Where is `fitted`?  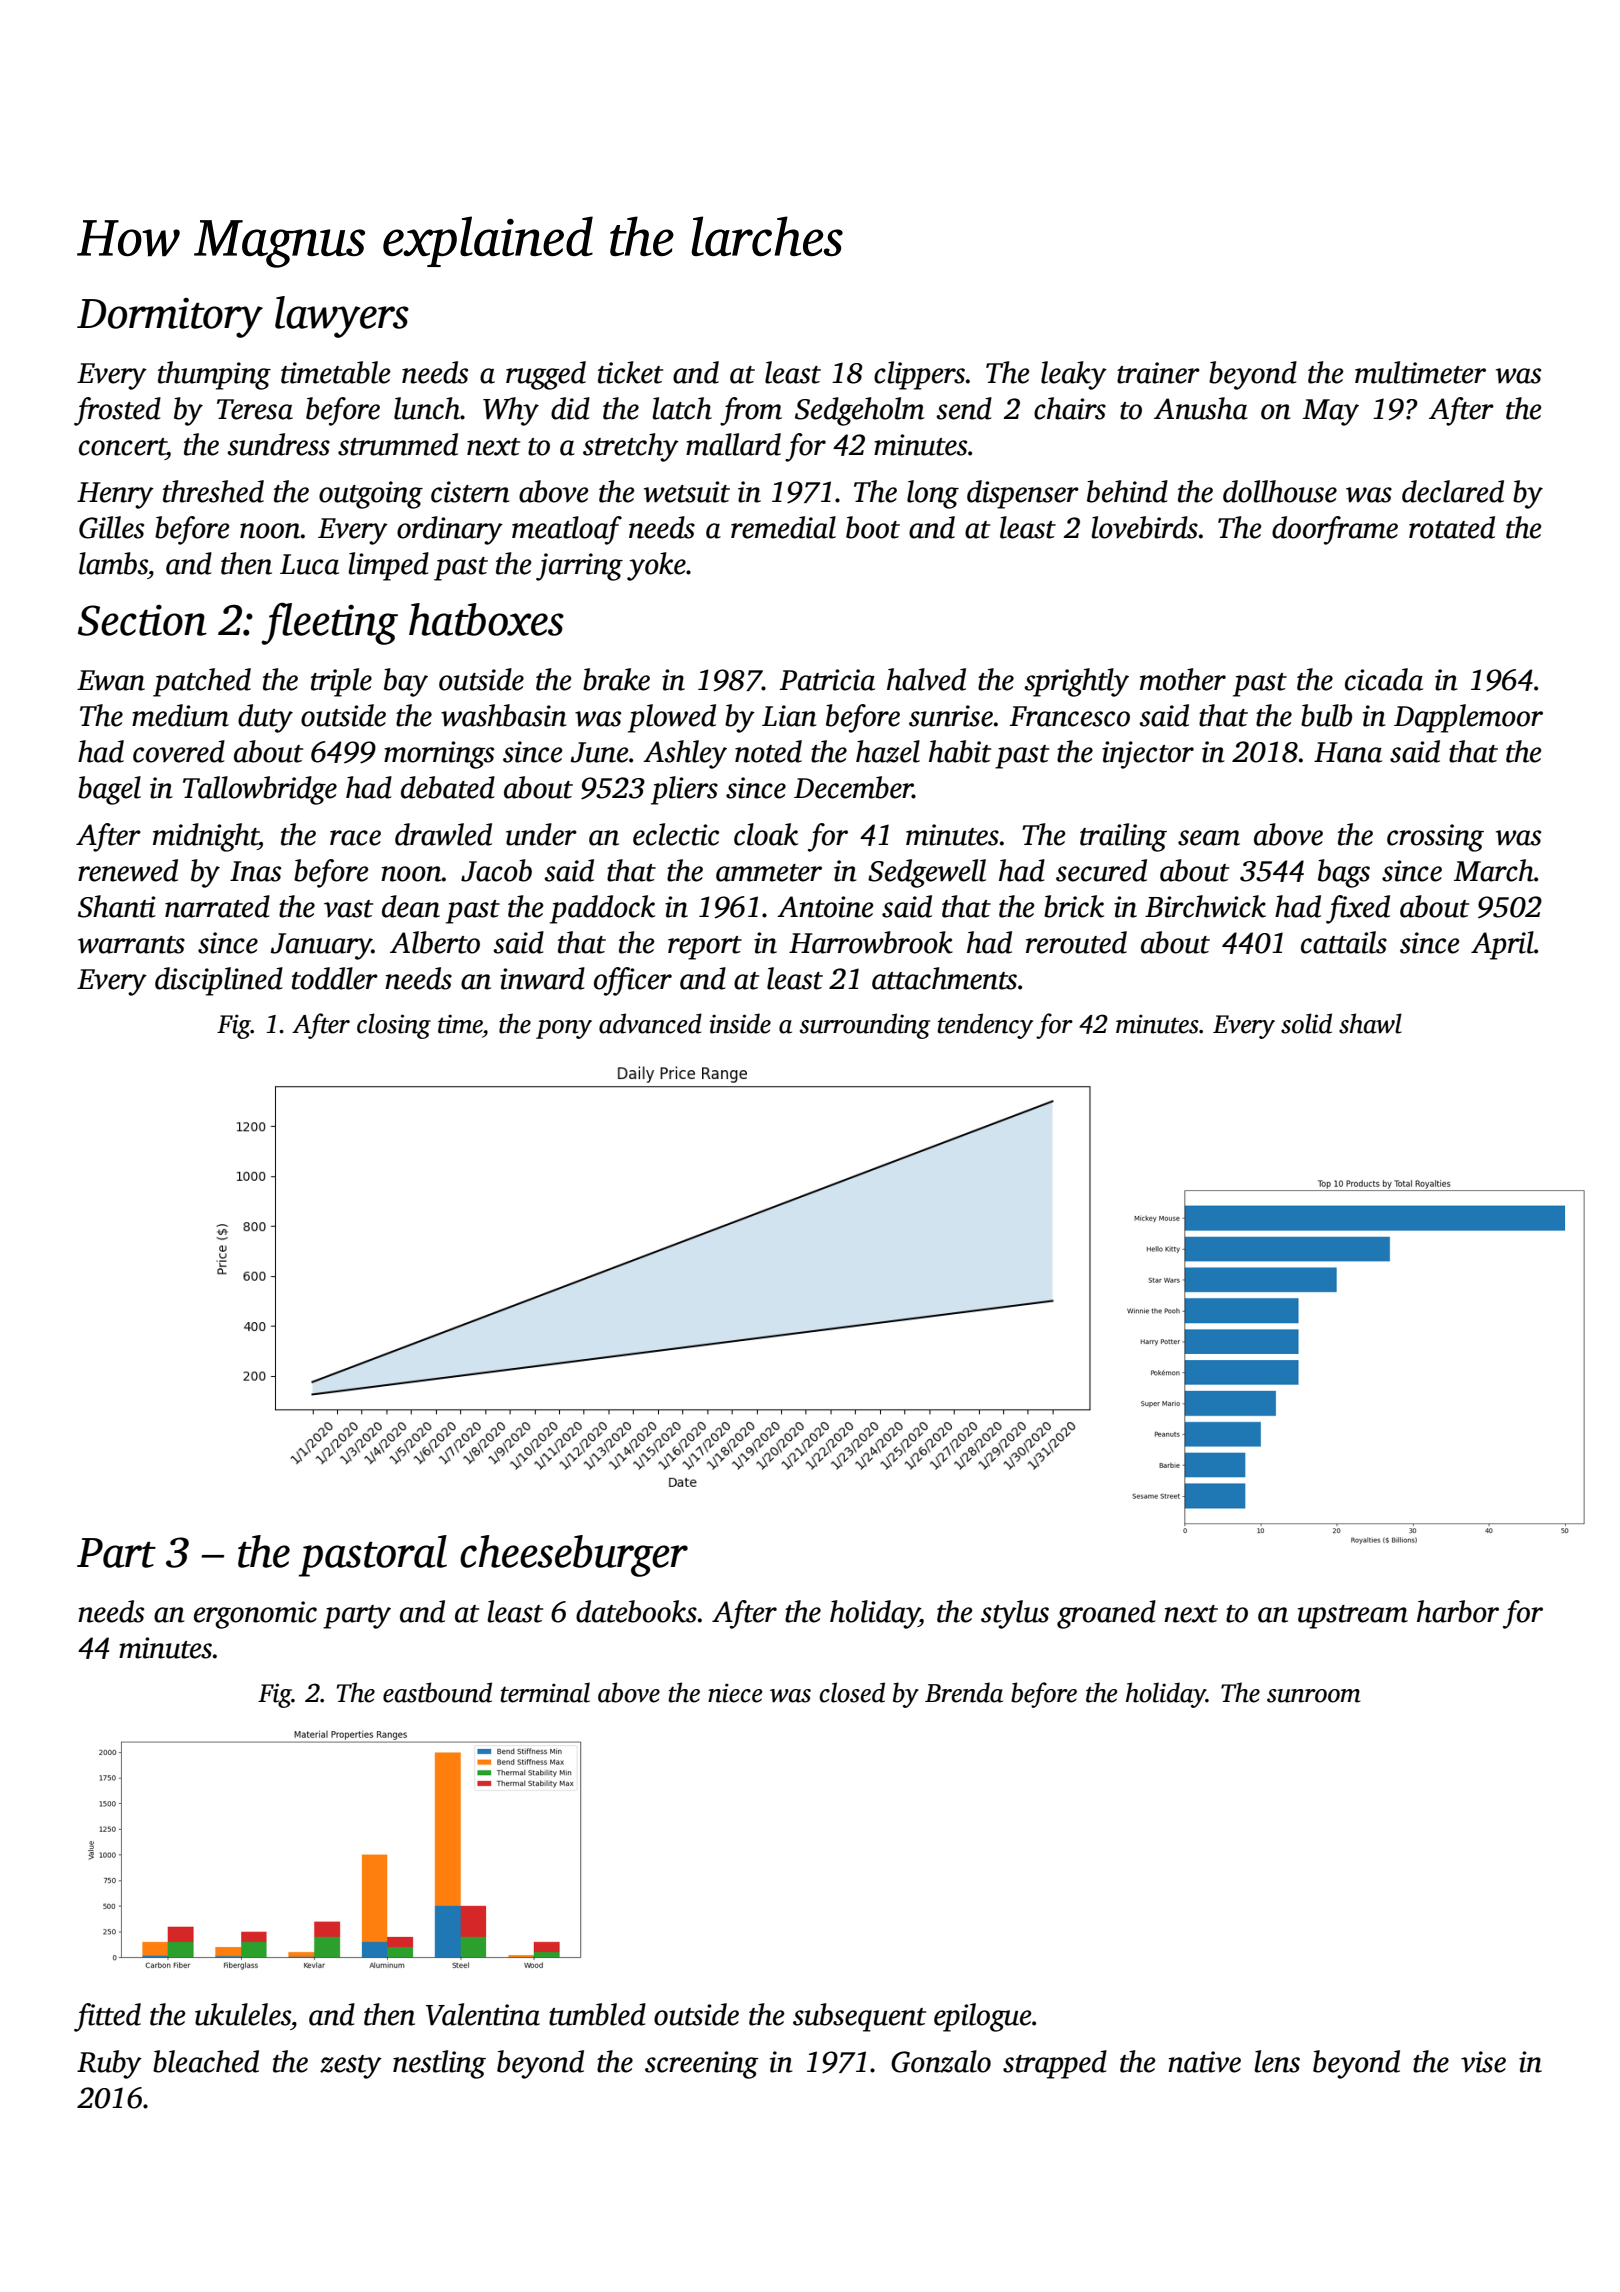
fitted is located at coordinates (107, 2017).
